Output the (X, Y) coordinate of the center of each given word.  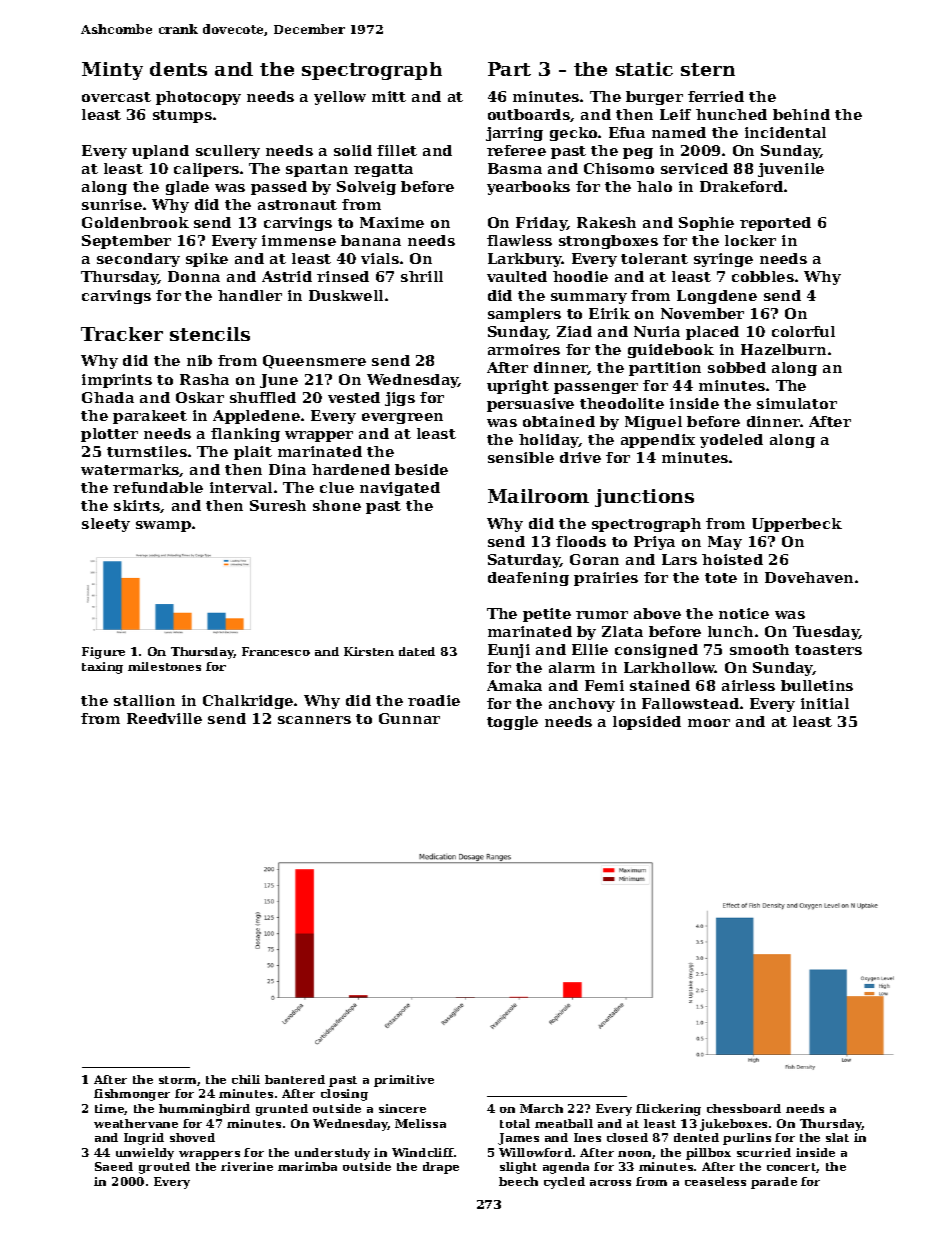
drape (441, 1168)
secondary (138, 260)
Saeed (114, 1166)
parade (774, 1183)
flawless (519, 240)
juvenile (791, 170)
